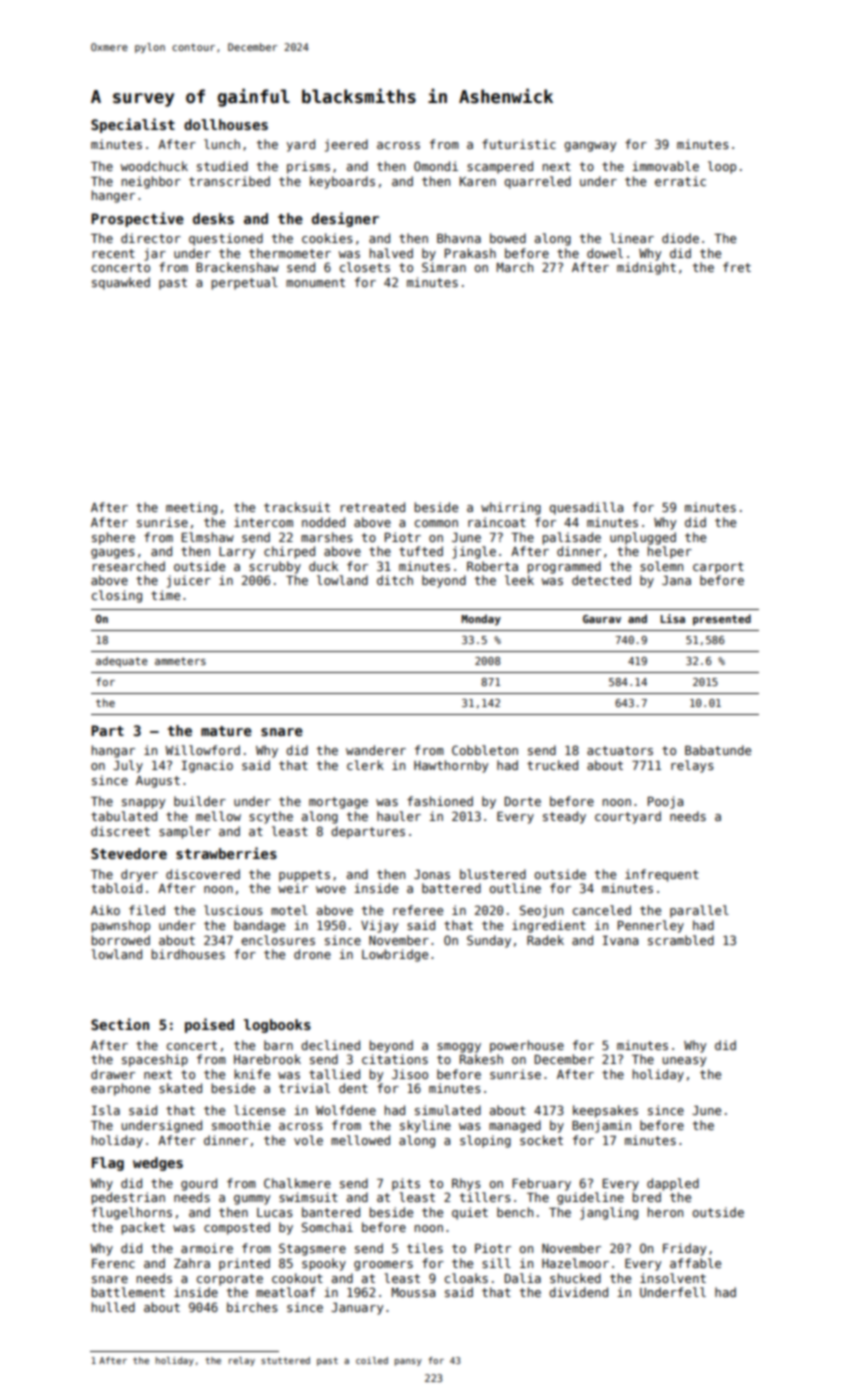  What do you see at coordinates (722, 167) in the screenshot?
I see `loop` at bounding box center [722, 167].
